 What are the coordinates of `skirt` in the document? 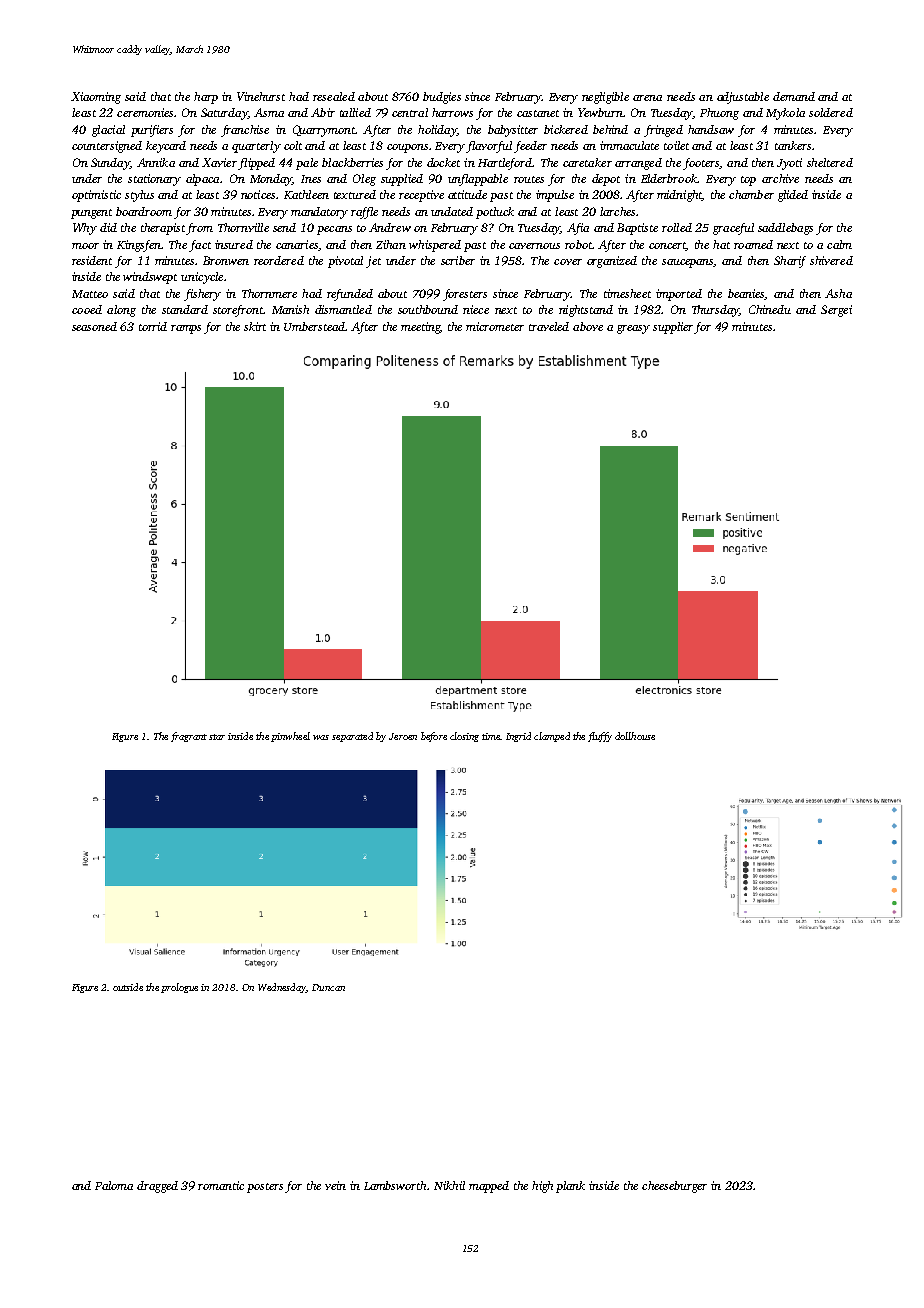 It's located at (255, 326).
